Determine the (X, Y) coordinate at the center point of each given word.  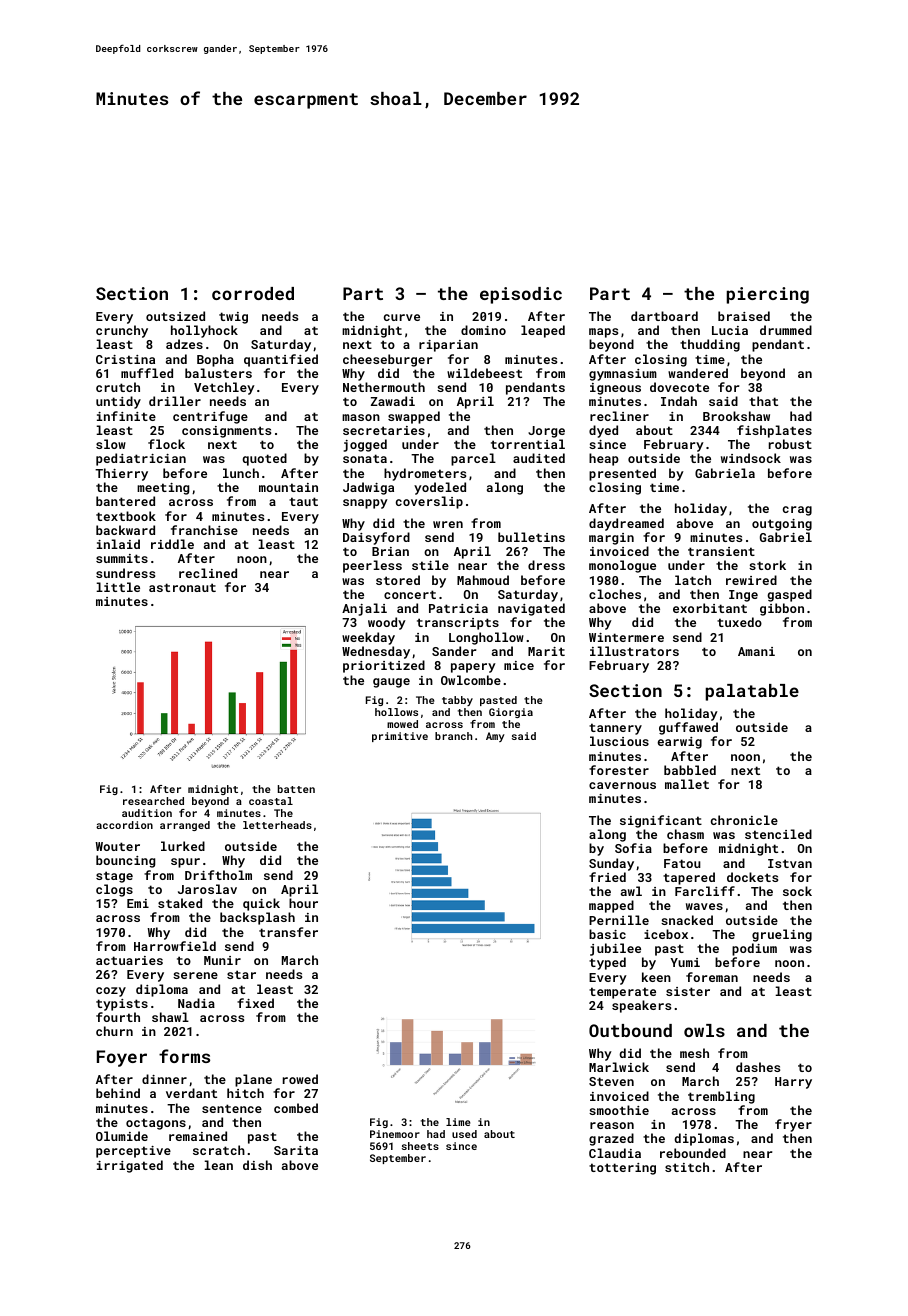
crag (797, 511)
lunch (241, 473)
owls (704, 1030)
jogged (365, 445)
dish (257, 1165)
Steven (611, 1081)
